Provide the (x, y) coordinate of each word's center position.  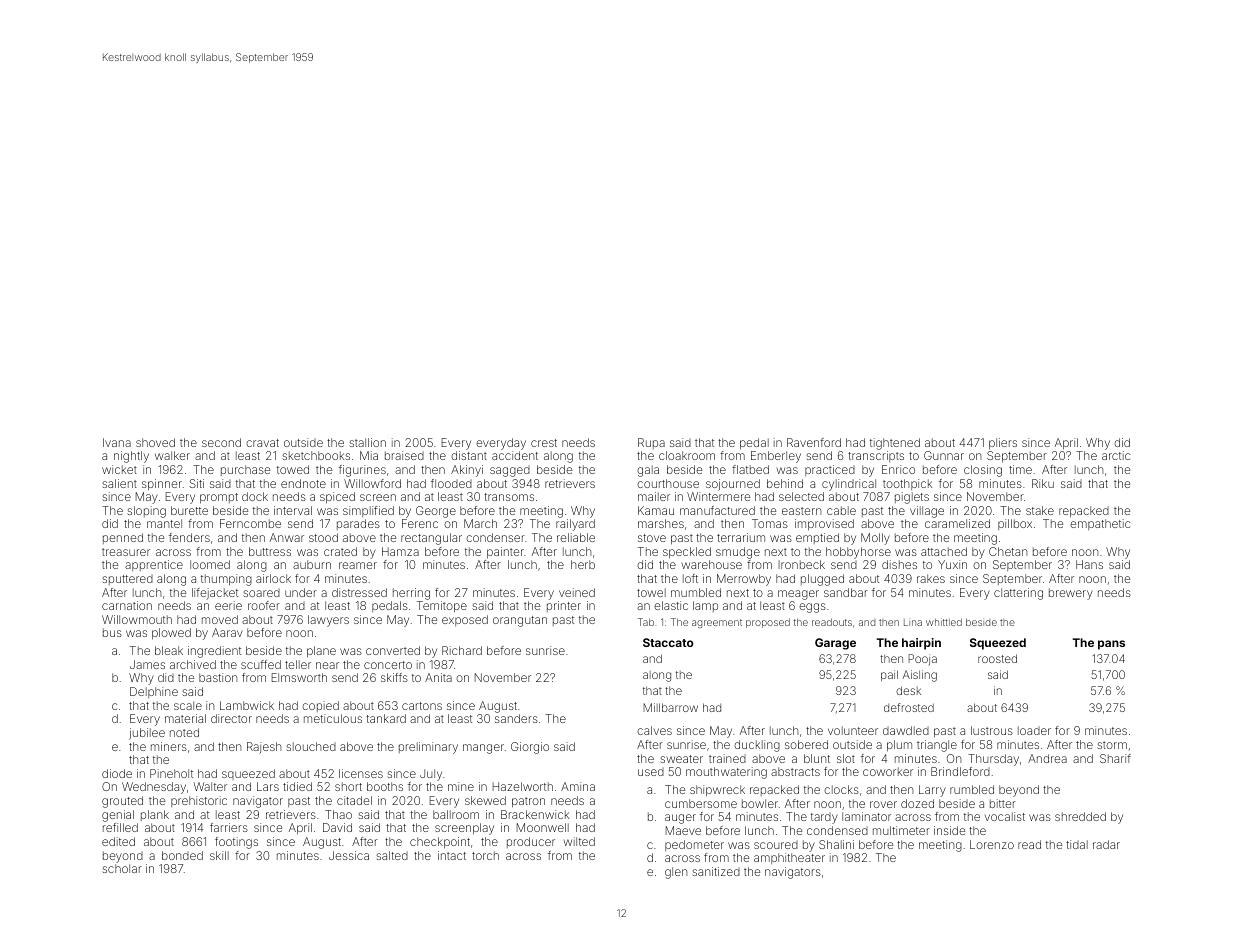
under (301, 592)
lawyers (328, 621)
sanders (516, 718)
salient (119, 483)
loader (1034, 730)
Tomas (770, 523)
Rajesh (264, 748)
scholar (122, 868)
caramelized (957, 523)
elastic (671, 605)
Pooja (922, 659)
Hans (1089, 564)
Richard (462, 650)
